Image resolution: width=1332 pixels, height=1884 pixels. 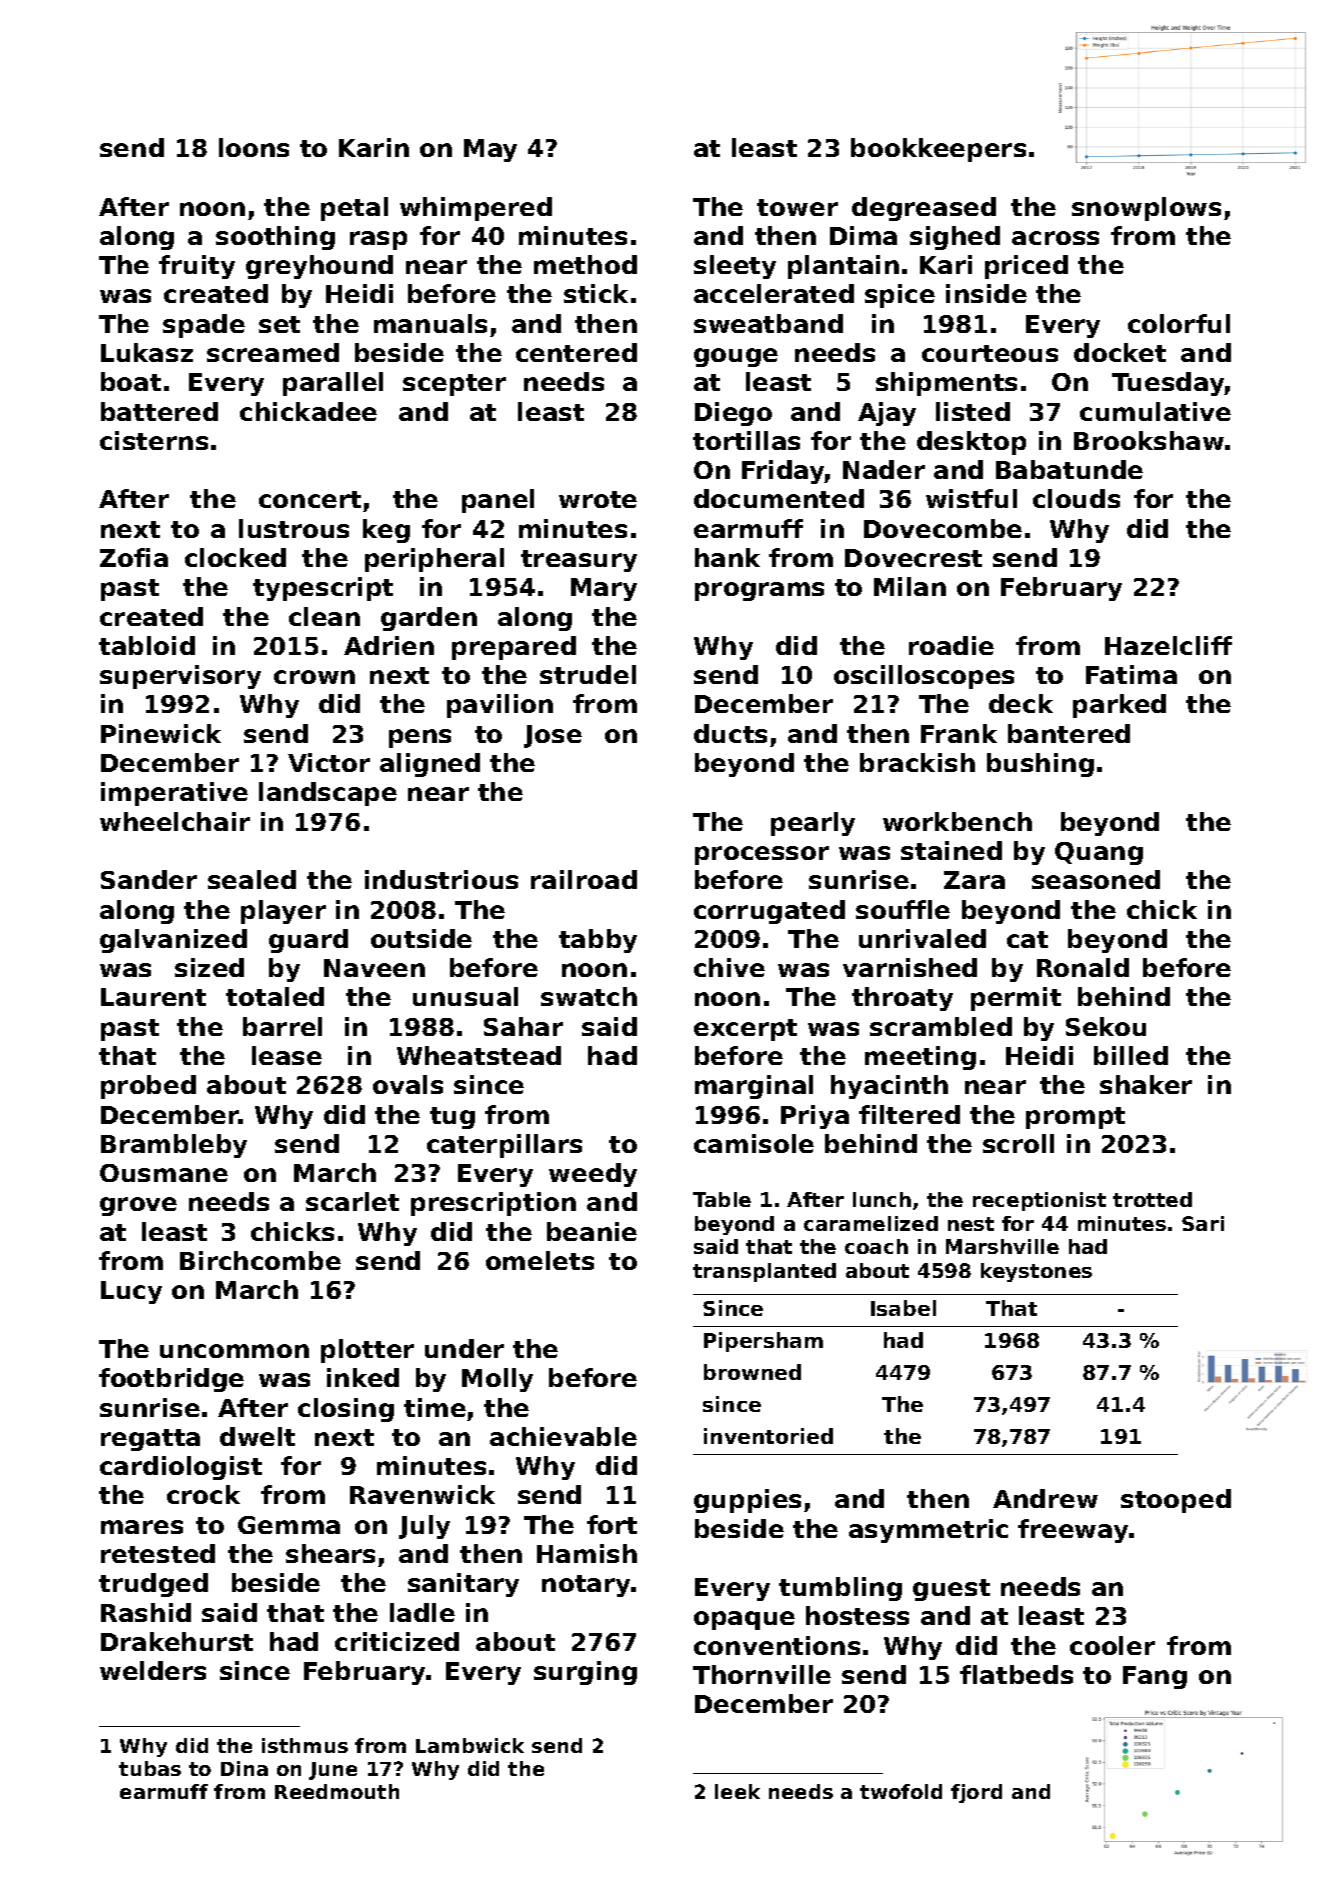 What do you see at coordinates (730, 733) in the document?
I see `ducts` at bounding box center [730, 733].
